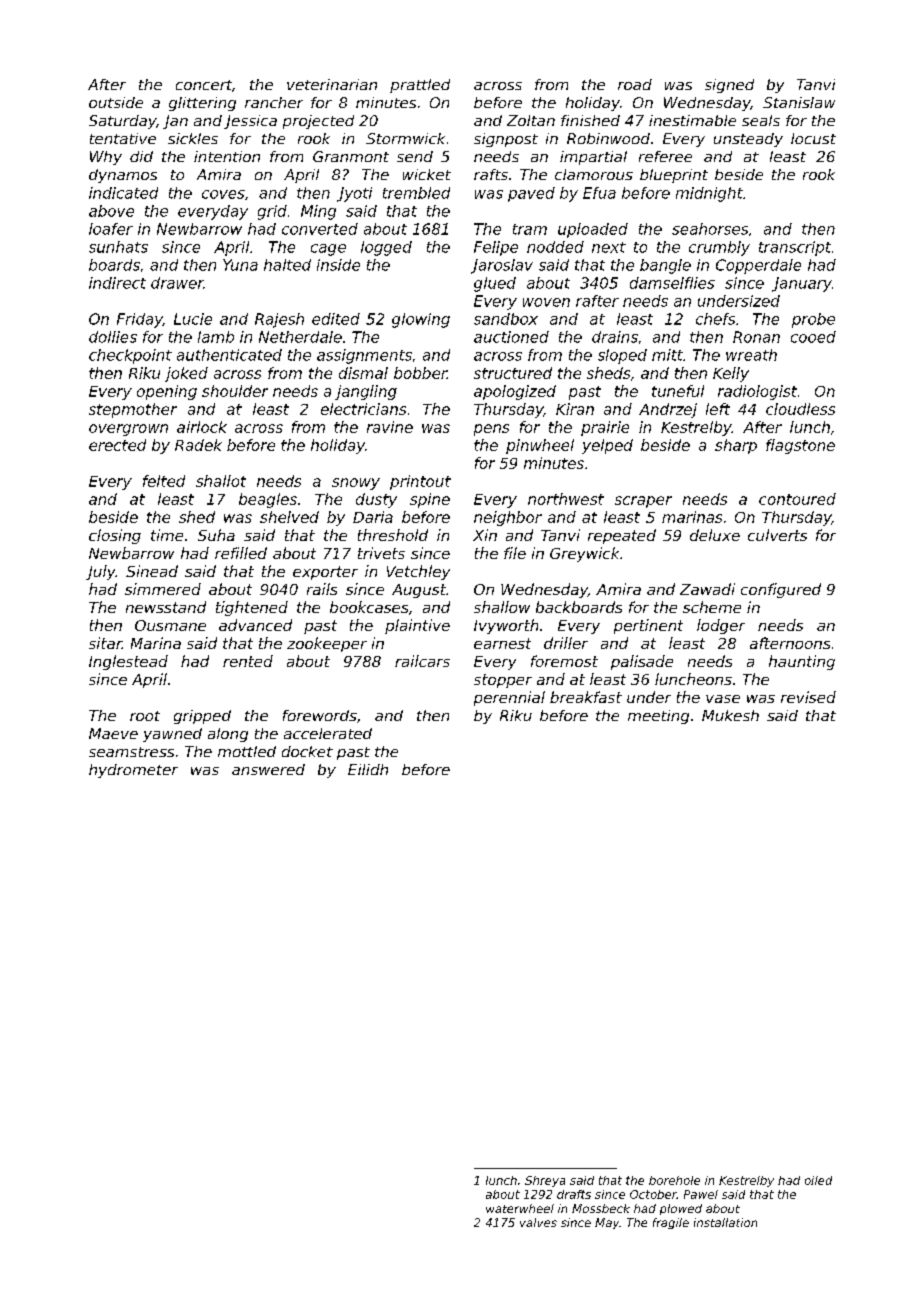 The image size is (924, 1308). I want to click on Eilidh, so click(368, 769).
